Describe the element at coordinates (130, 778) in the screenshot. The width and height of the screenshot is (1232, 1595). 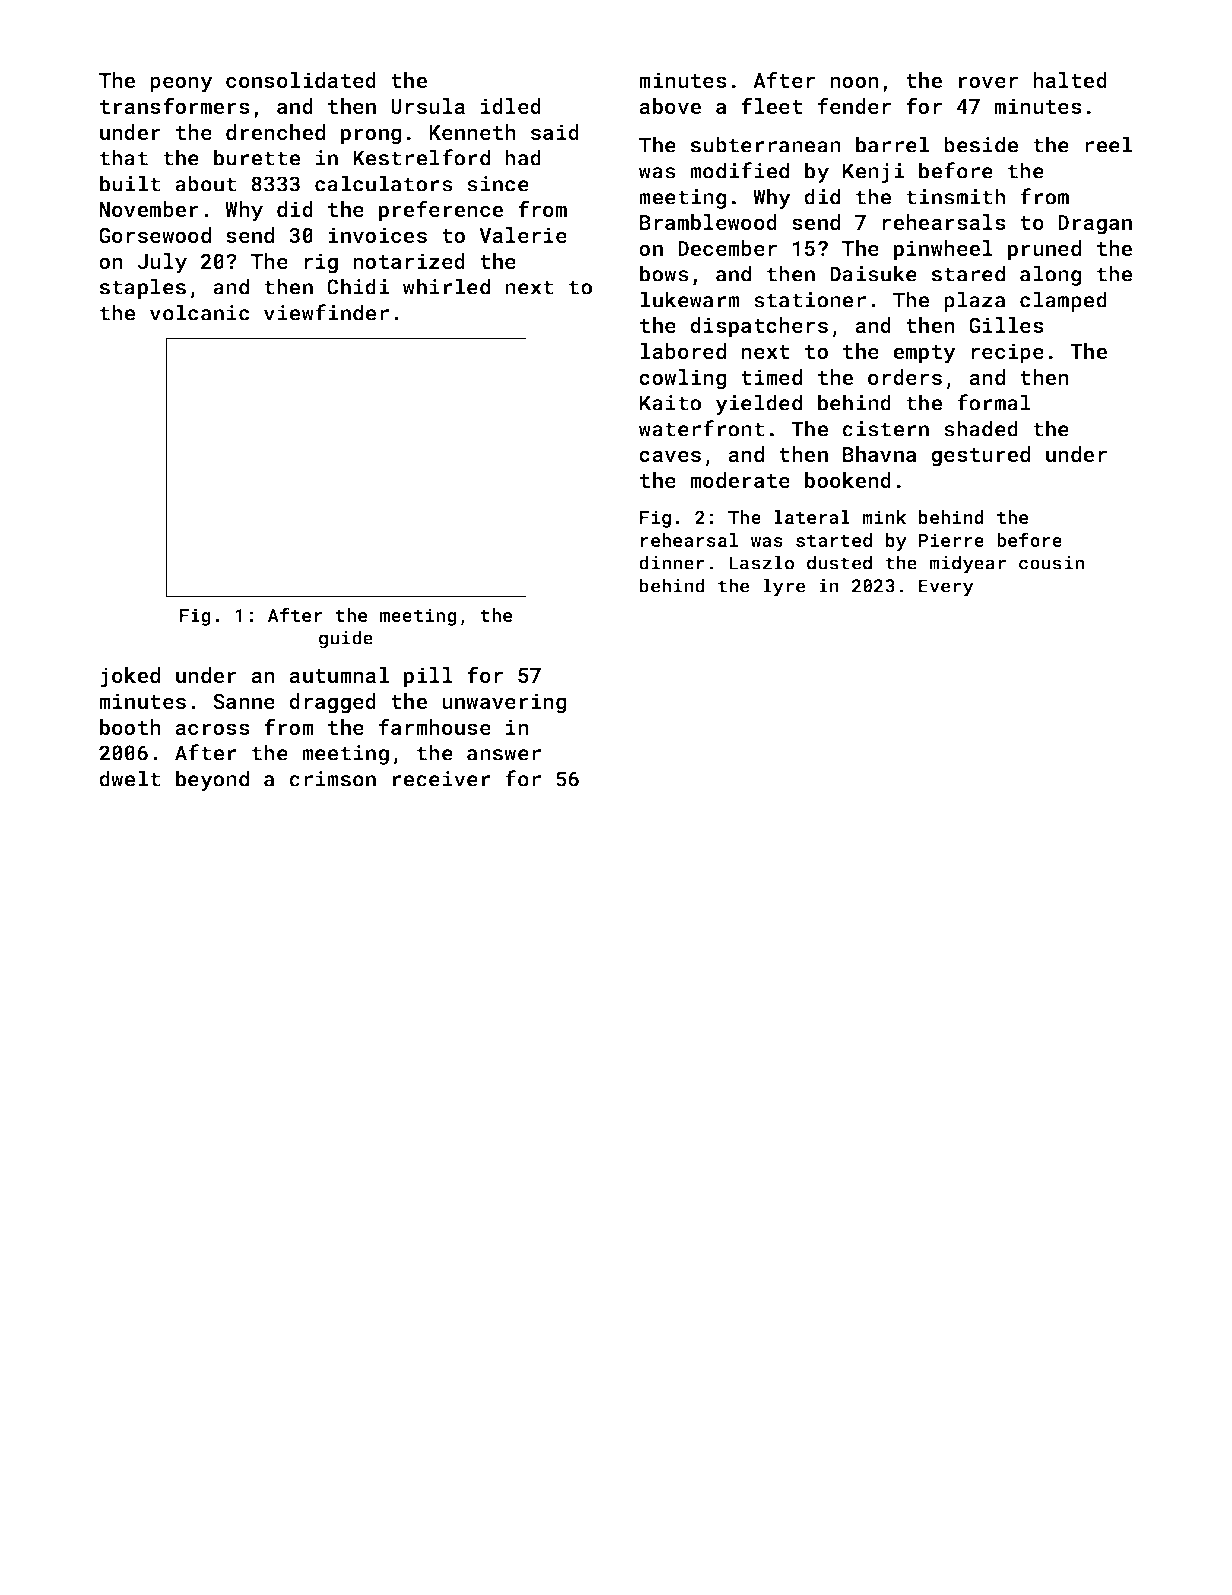
I see `dwelt` at that location.
